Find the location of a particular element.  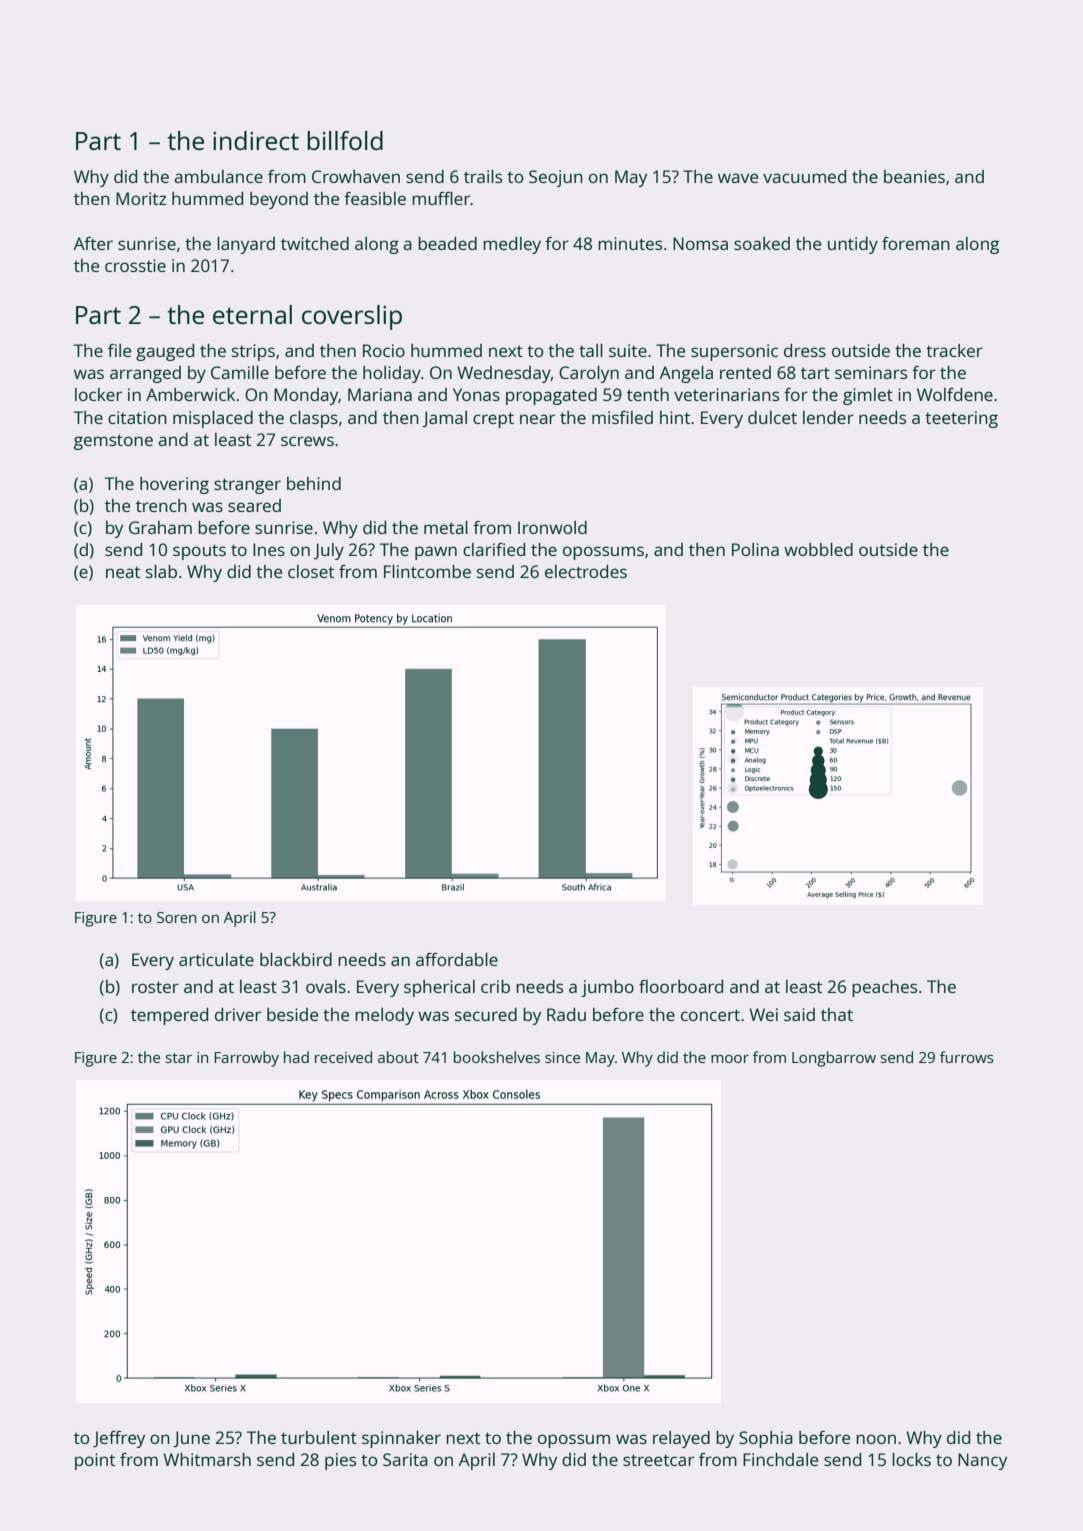

foreman is located at coordinates (916, 243).
